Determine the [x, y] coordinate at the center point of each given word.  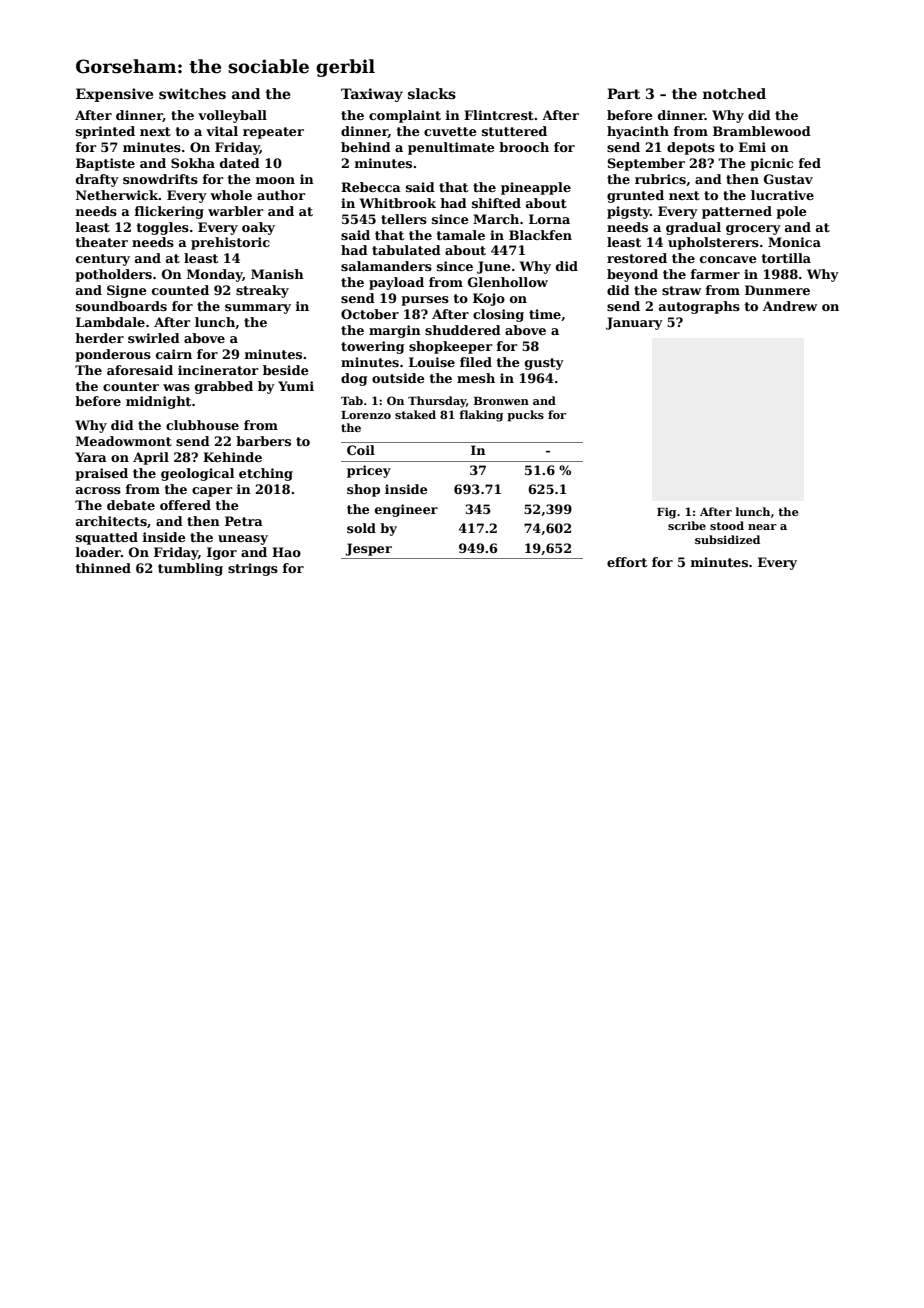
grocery [753, 230]
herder [99, 338]
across [98, 490]
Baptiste [105, 164]
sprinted [105, 132]
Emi [752, 147]
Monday [215, 275]
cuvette [450, 131]
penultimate [451, 148]
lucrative [782, 195]
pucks [525, 416]
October [370, 314]
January [634, 323]
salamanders [386, 266]
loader [98, 552]
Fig [666, 513]
